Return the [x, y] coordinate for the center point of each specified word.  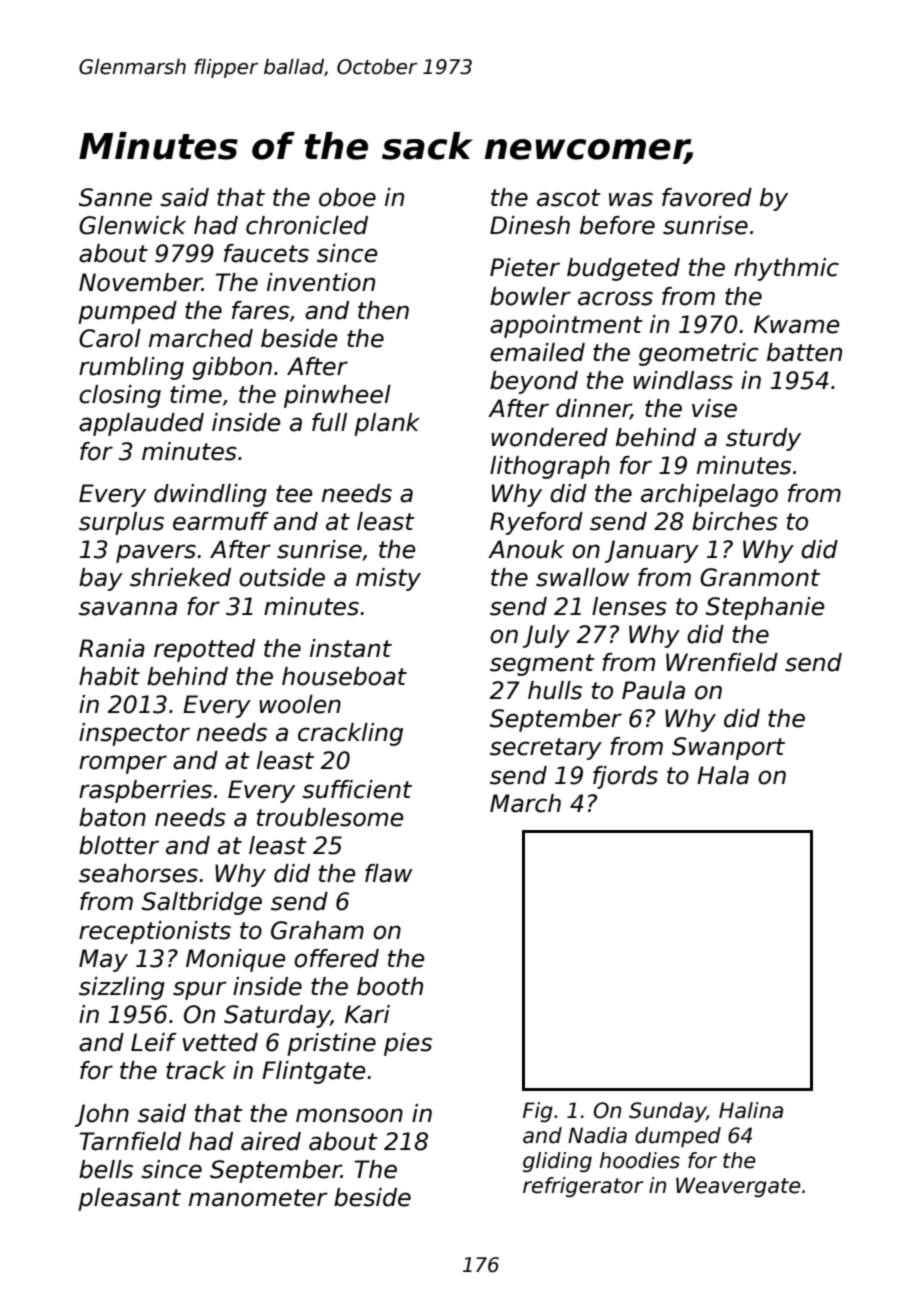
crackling [350, 734]
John [102, 1115]
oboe [347, 197]
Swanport [728, 748]
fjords [625, 777]
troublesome [330, 817]
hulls [555, 690]
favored [707, 197]
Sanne [115, 197]
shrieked [180, 577]
